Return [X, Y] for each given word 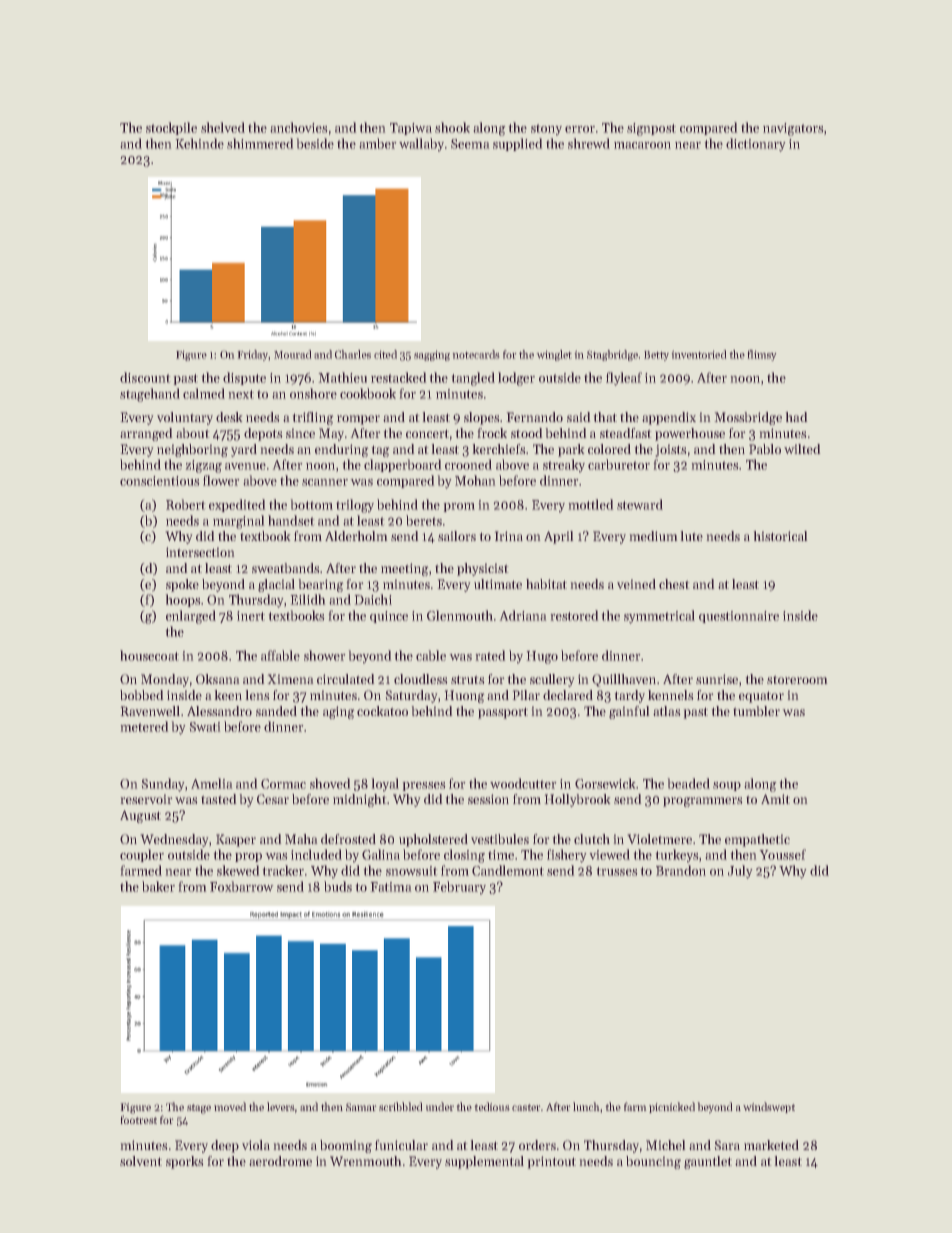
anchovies [299, 127]
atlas [666, 711]
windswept [769, 1107]
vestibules [500, 839]
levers [281, 1106]
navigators [793, 129]
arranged [146, 434]
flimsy [762, 355]
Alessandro [219, 711]
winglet [554, 355]
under [440, 1106]
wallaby [421, 144]
